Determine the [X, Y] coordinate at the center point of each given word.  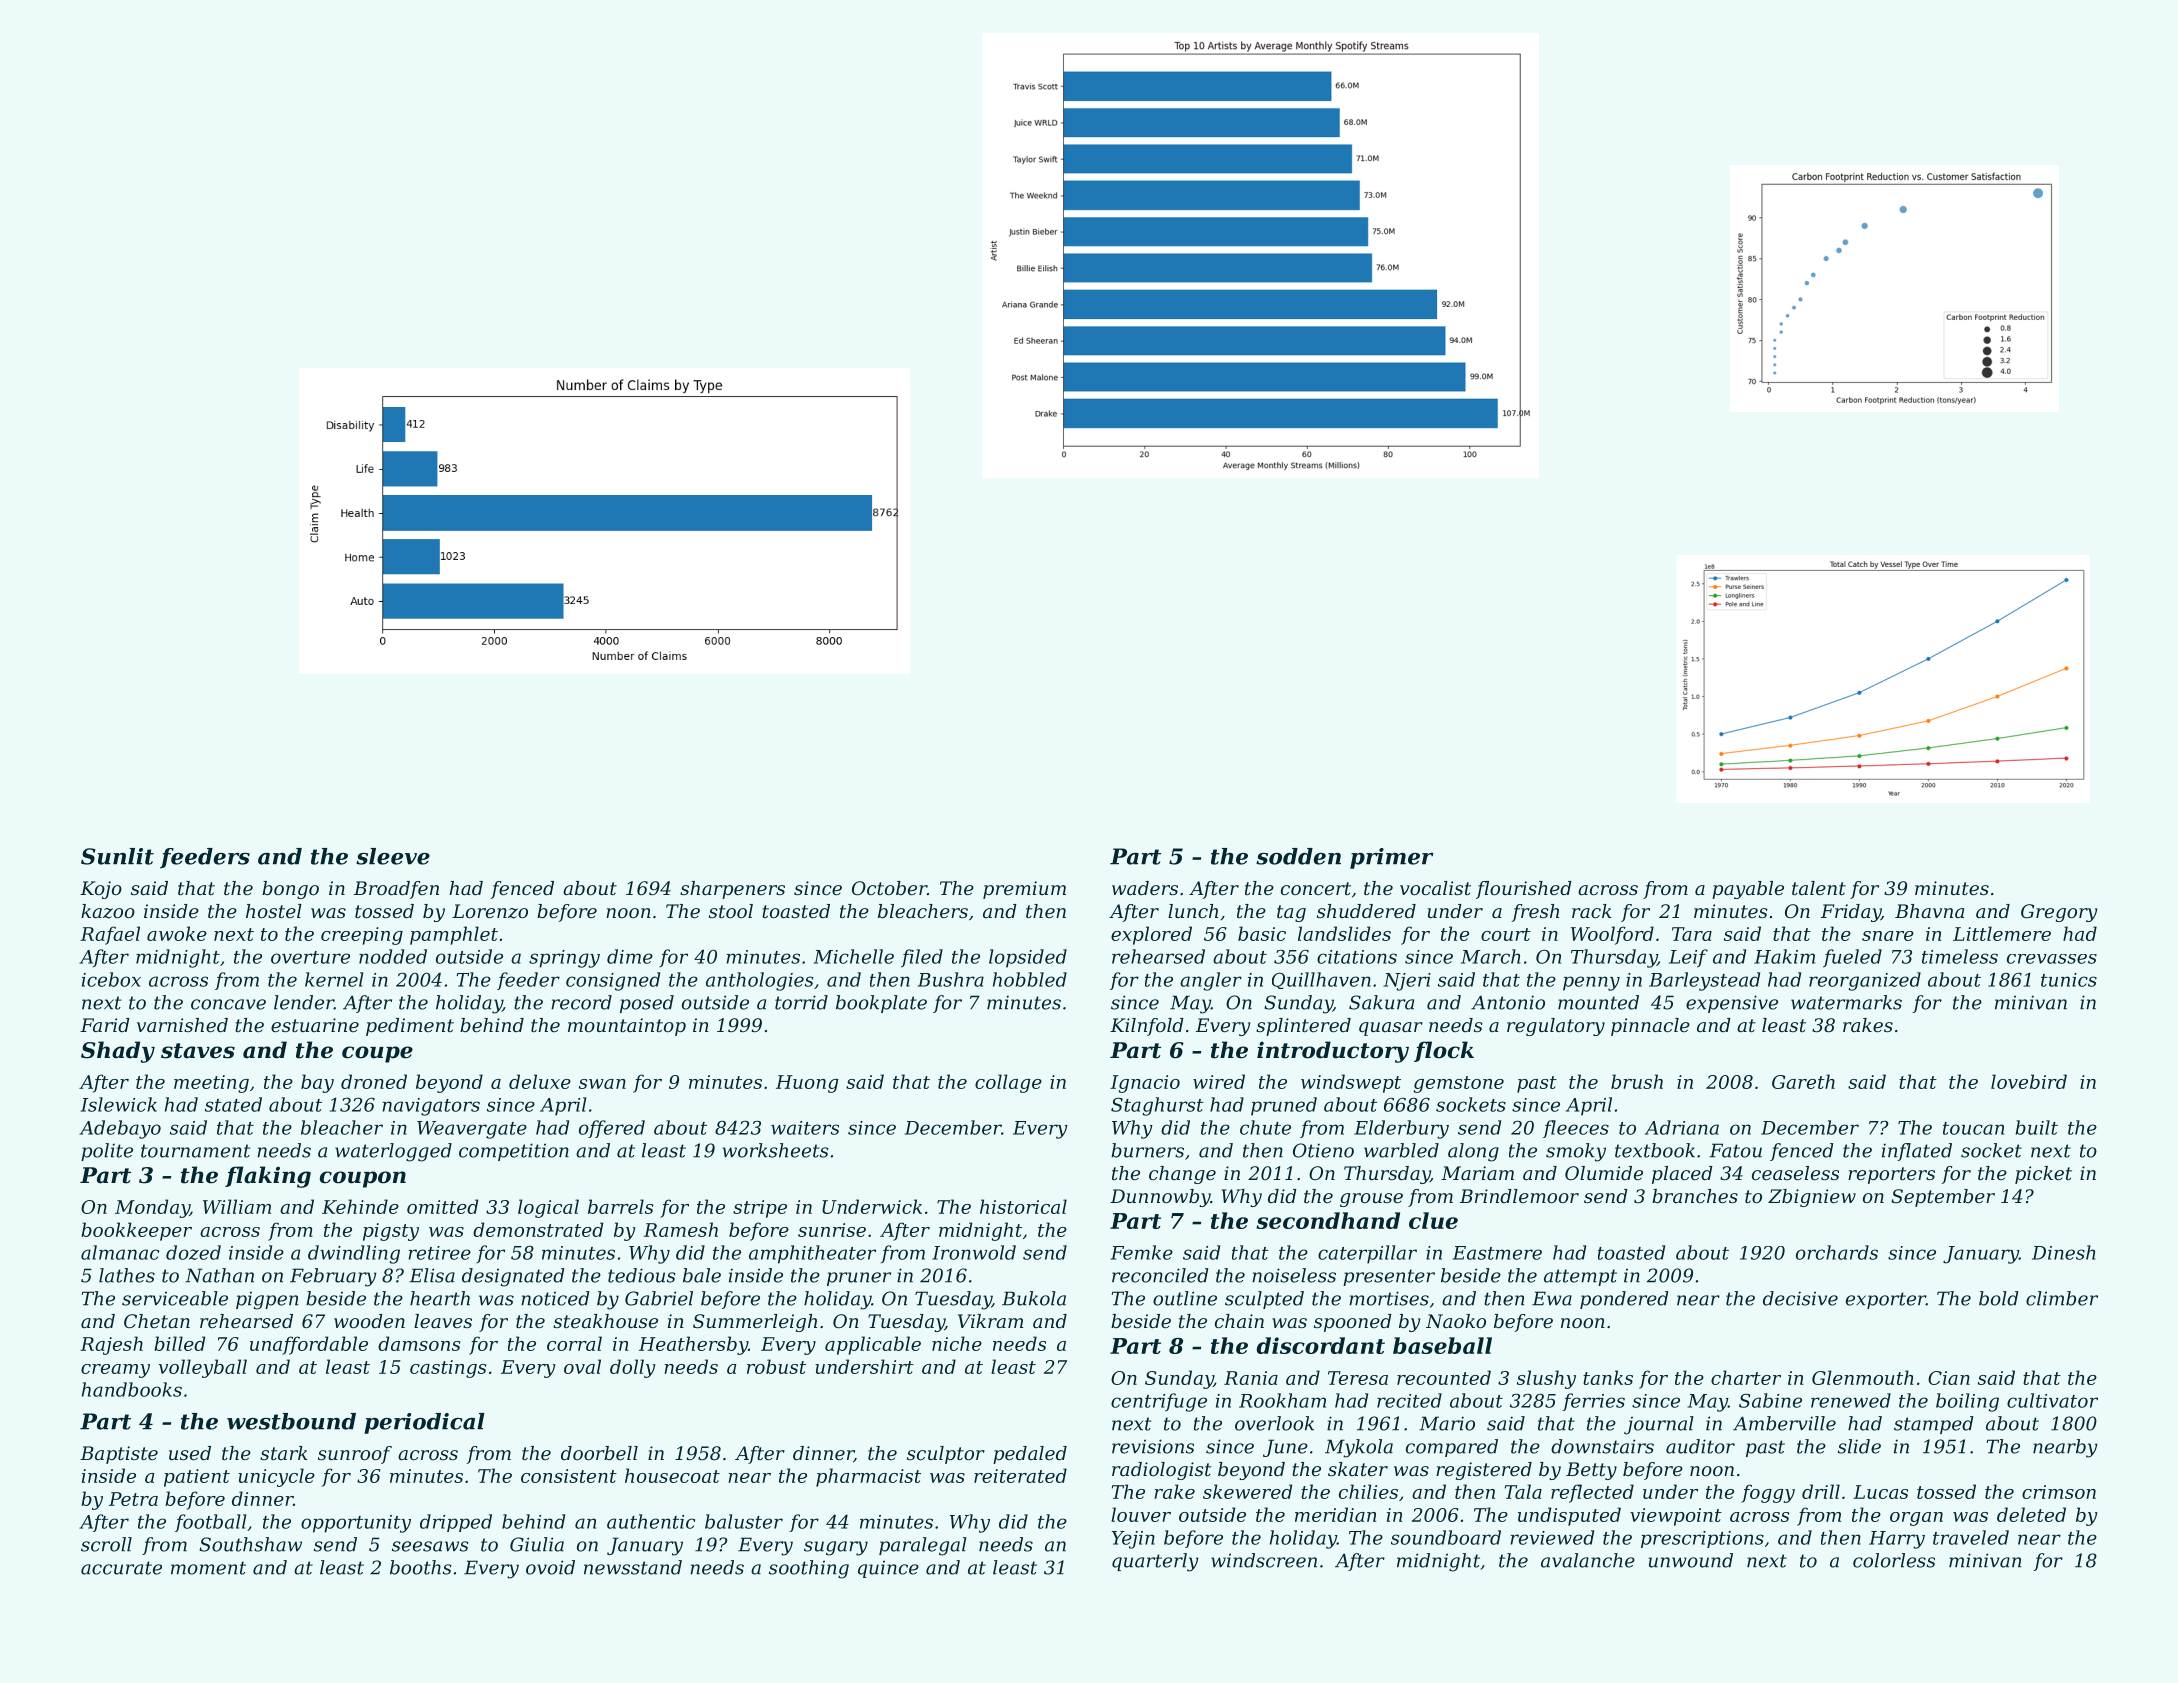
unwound [1691, 1560]
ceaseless [1795, 1173]
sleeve [393, 856]
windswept [1351, 1083]
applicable [873, 1345]
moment [208, 1568]
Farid [105, 1025]
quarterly [1155, 1562]
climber [2062, 1298]
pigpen [267, 1300]
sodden [1298, 856]
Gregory [2059, 913]
